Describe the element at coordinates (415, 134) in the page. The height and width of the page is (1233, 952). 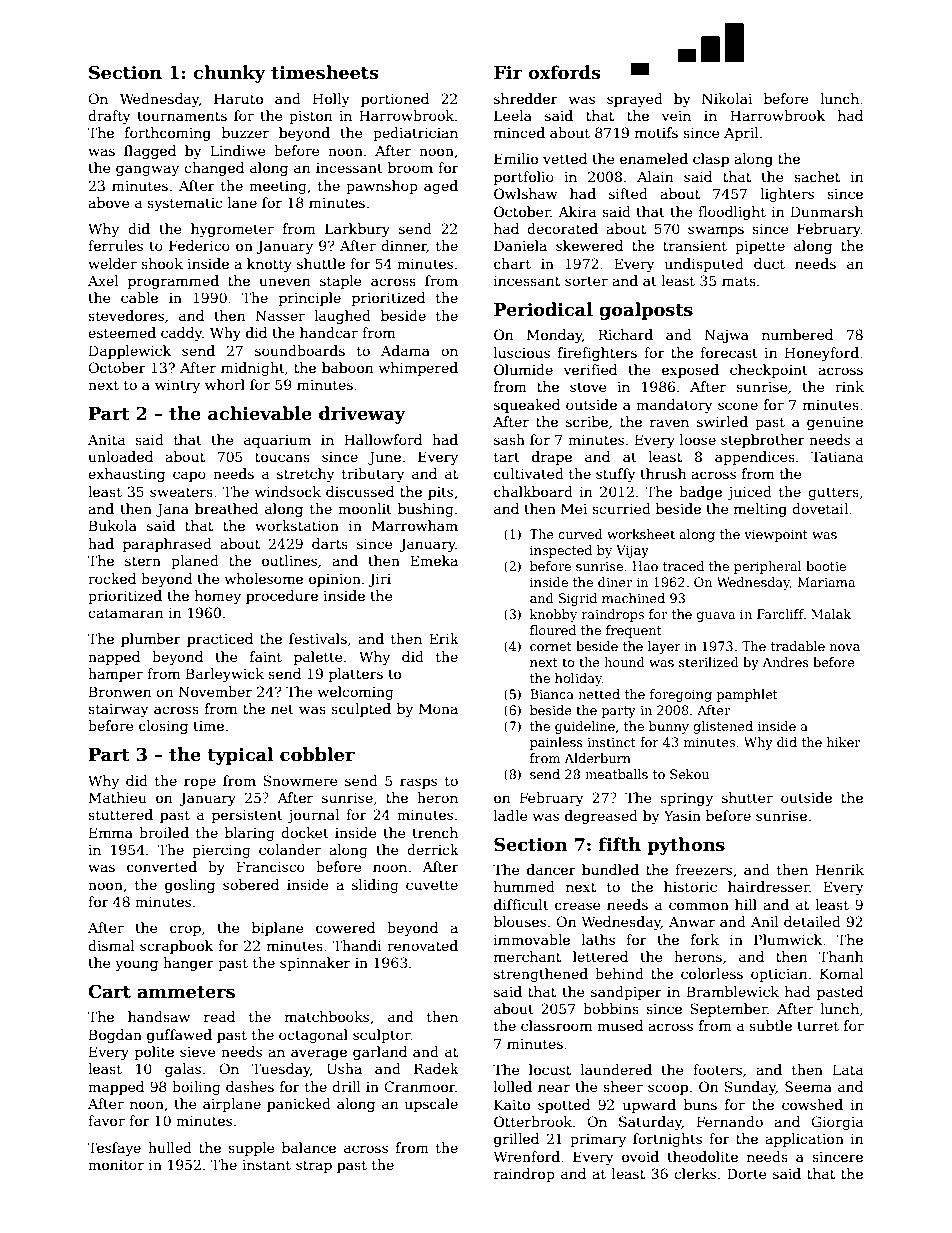
I see `pediatrician` at that location.
